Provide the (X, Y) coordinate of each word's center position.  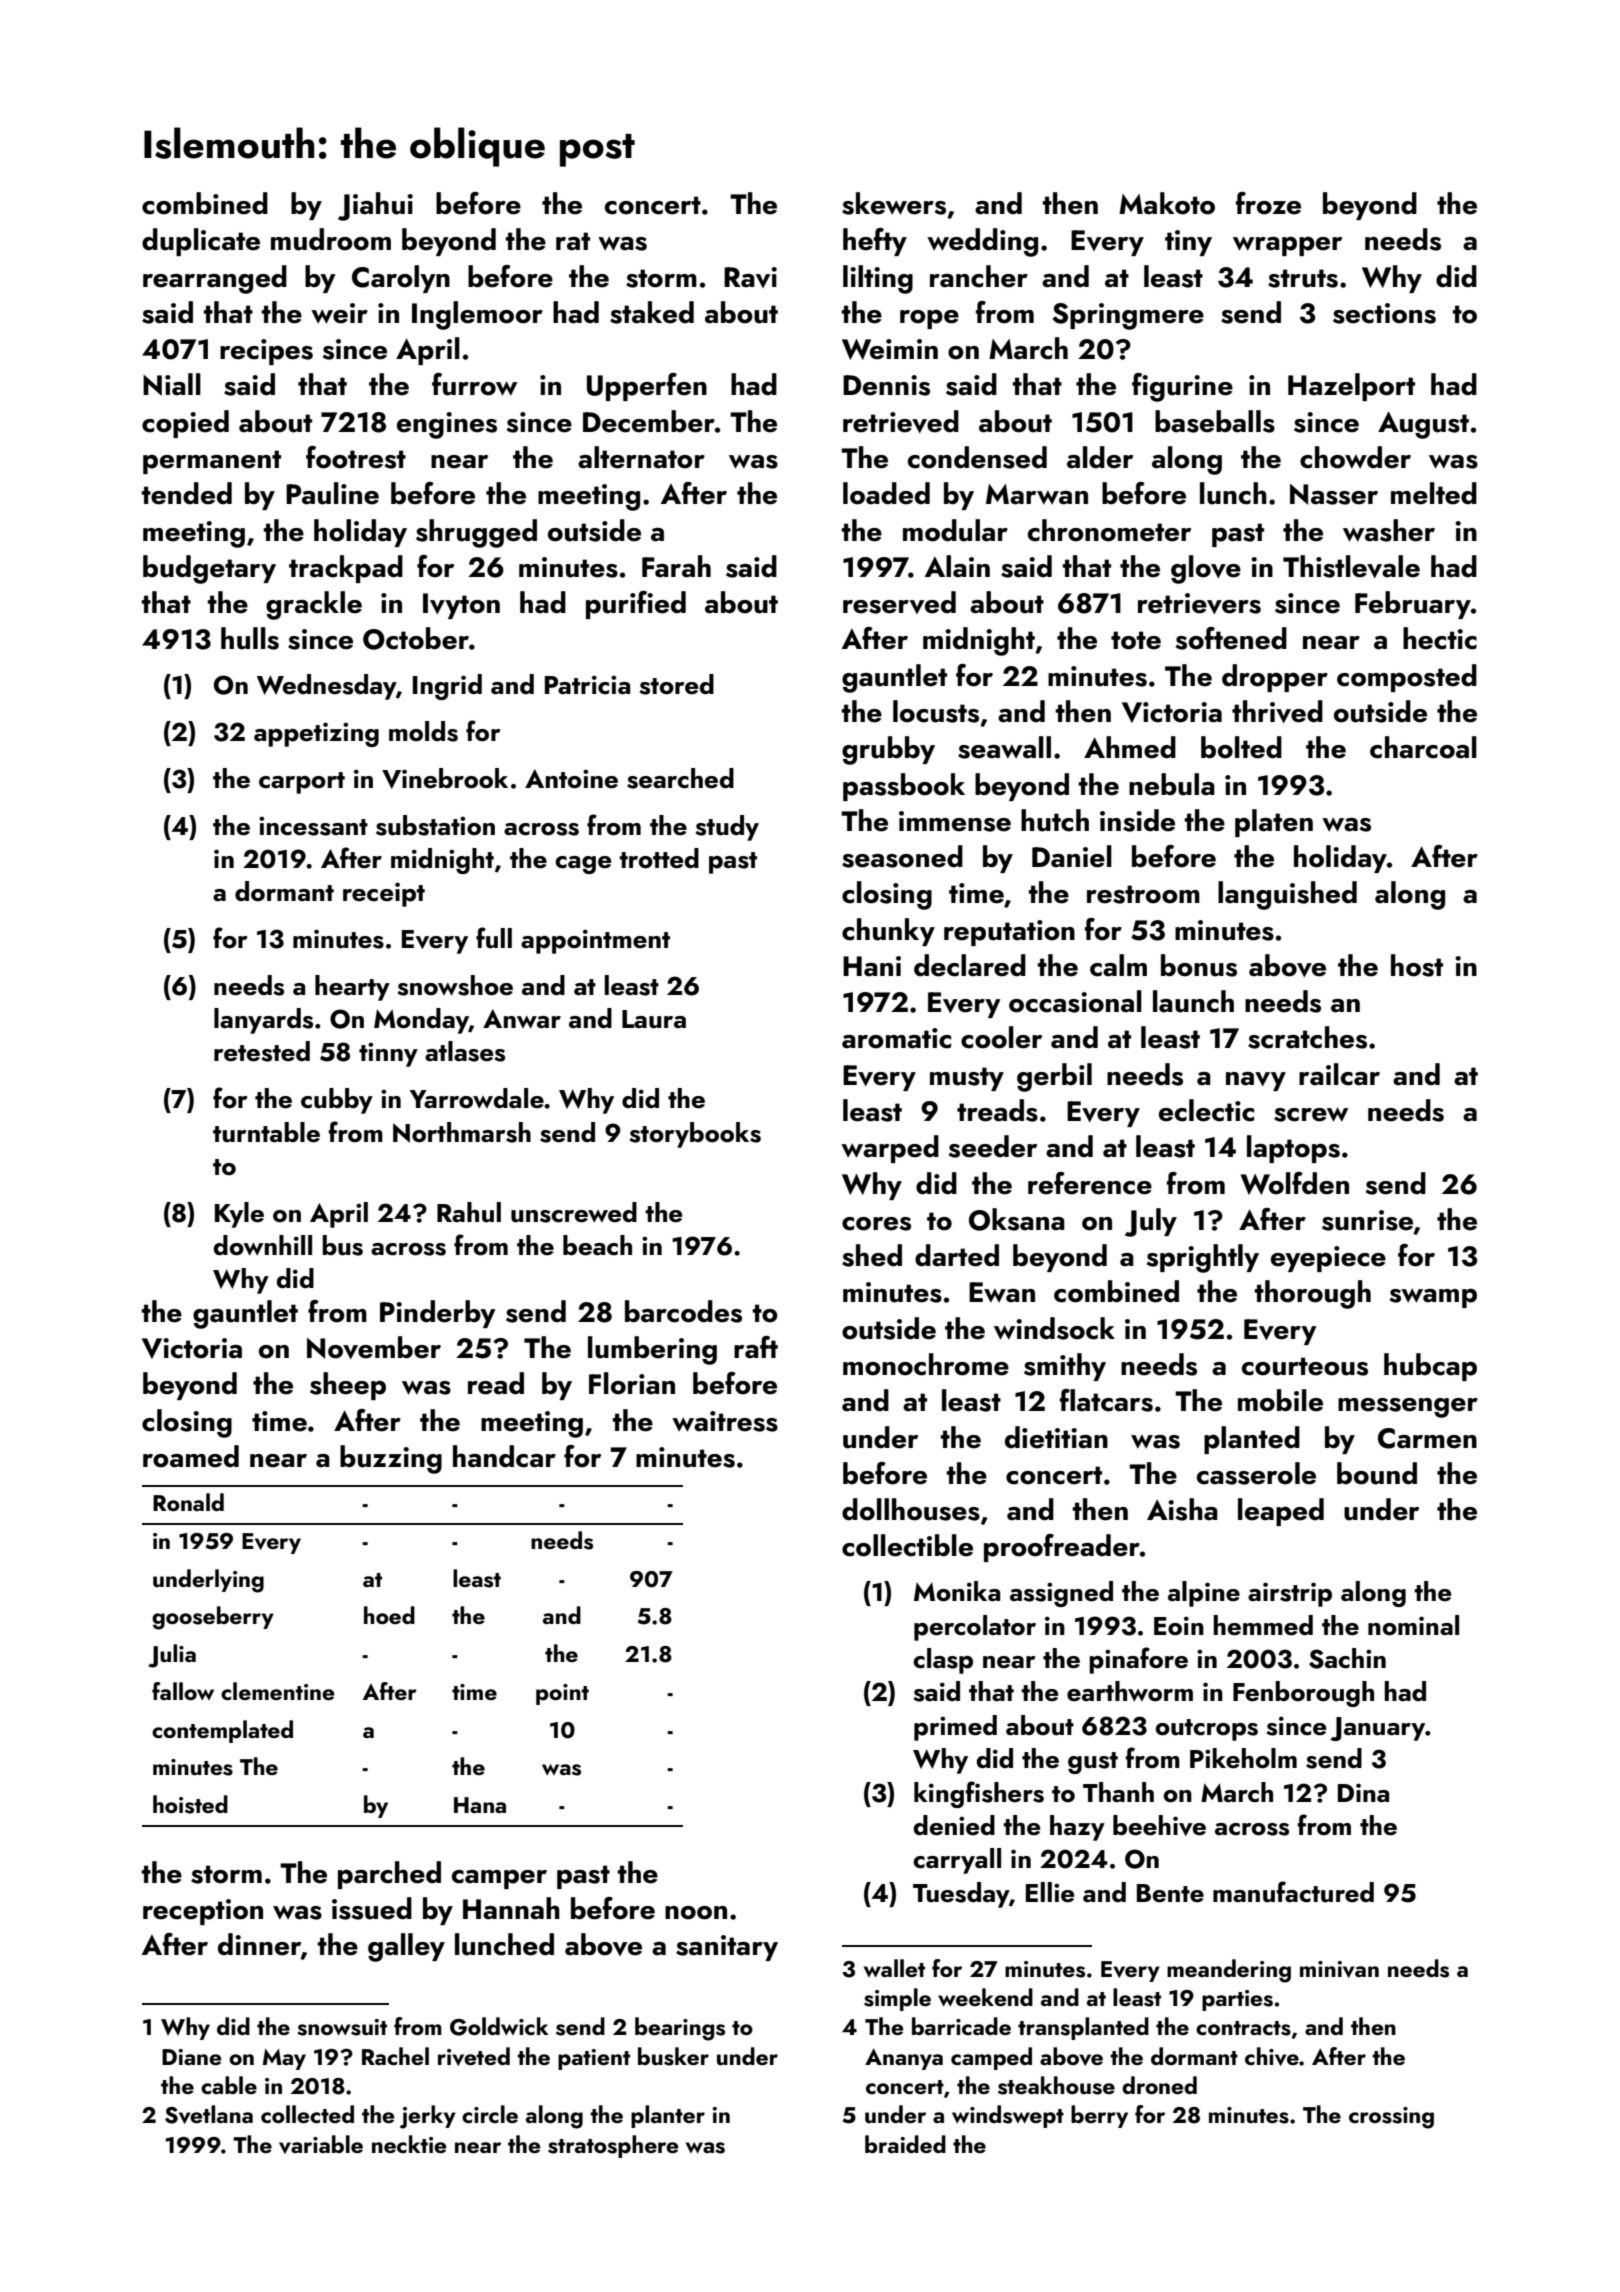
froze (1268, 203)
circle (490, 2114)
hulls (250, 638)
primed (955, 1728)
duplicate (201, 242)
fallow (183, 1691)
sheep (348, 1386)
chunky (888, 932)
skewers (894, 203)
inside (1137, 820)
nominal (1413, 1625)
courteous (1305, 1366)
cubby (337, 1101)
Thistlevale (1351, 566)
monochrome (926, 1364)
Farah (676, 566)
